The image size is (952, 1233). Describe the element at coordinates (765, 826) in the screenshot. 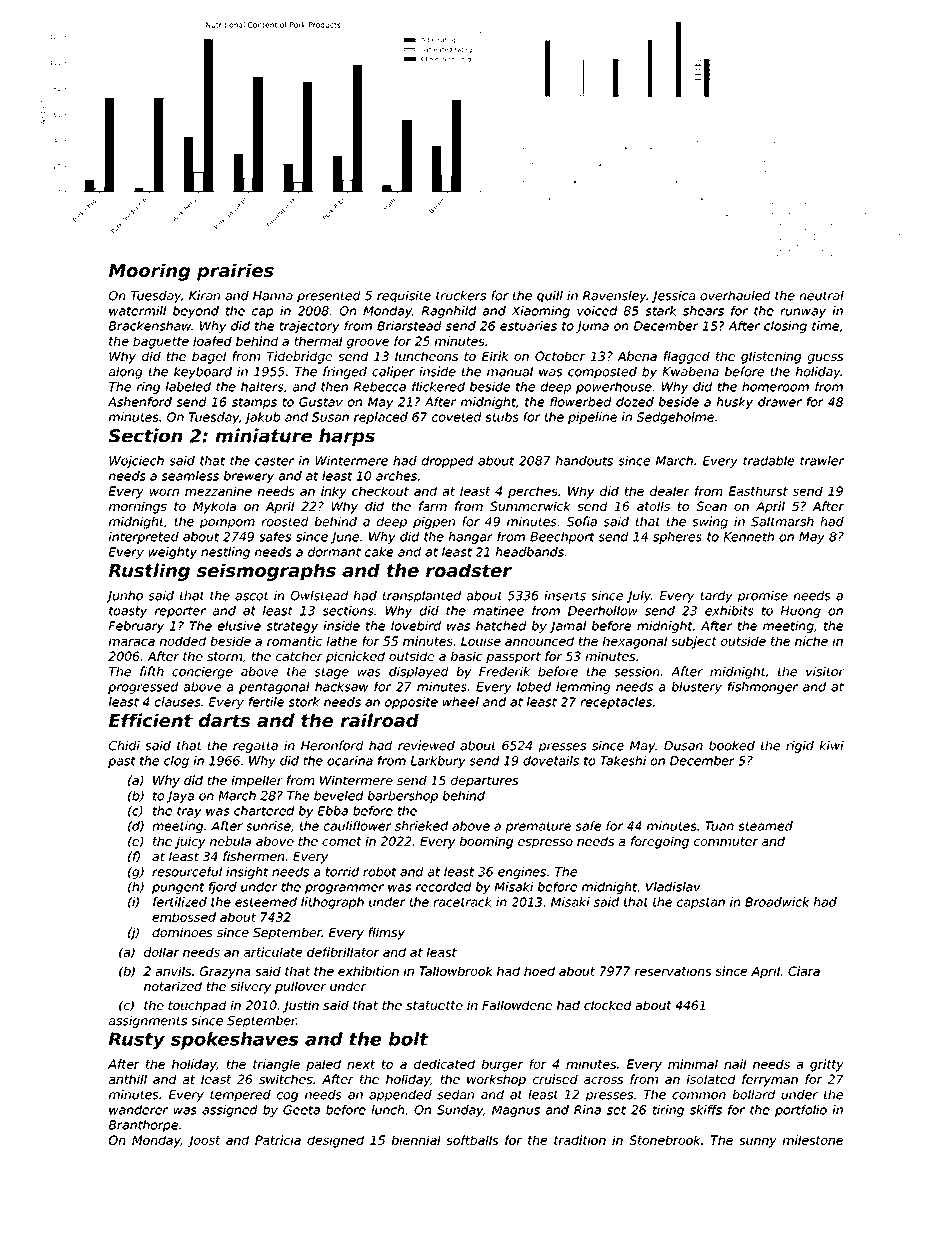

I see `steamed` at that location.
